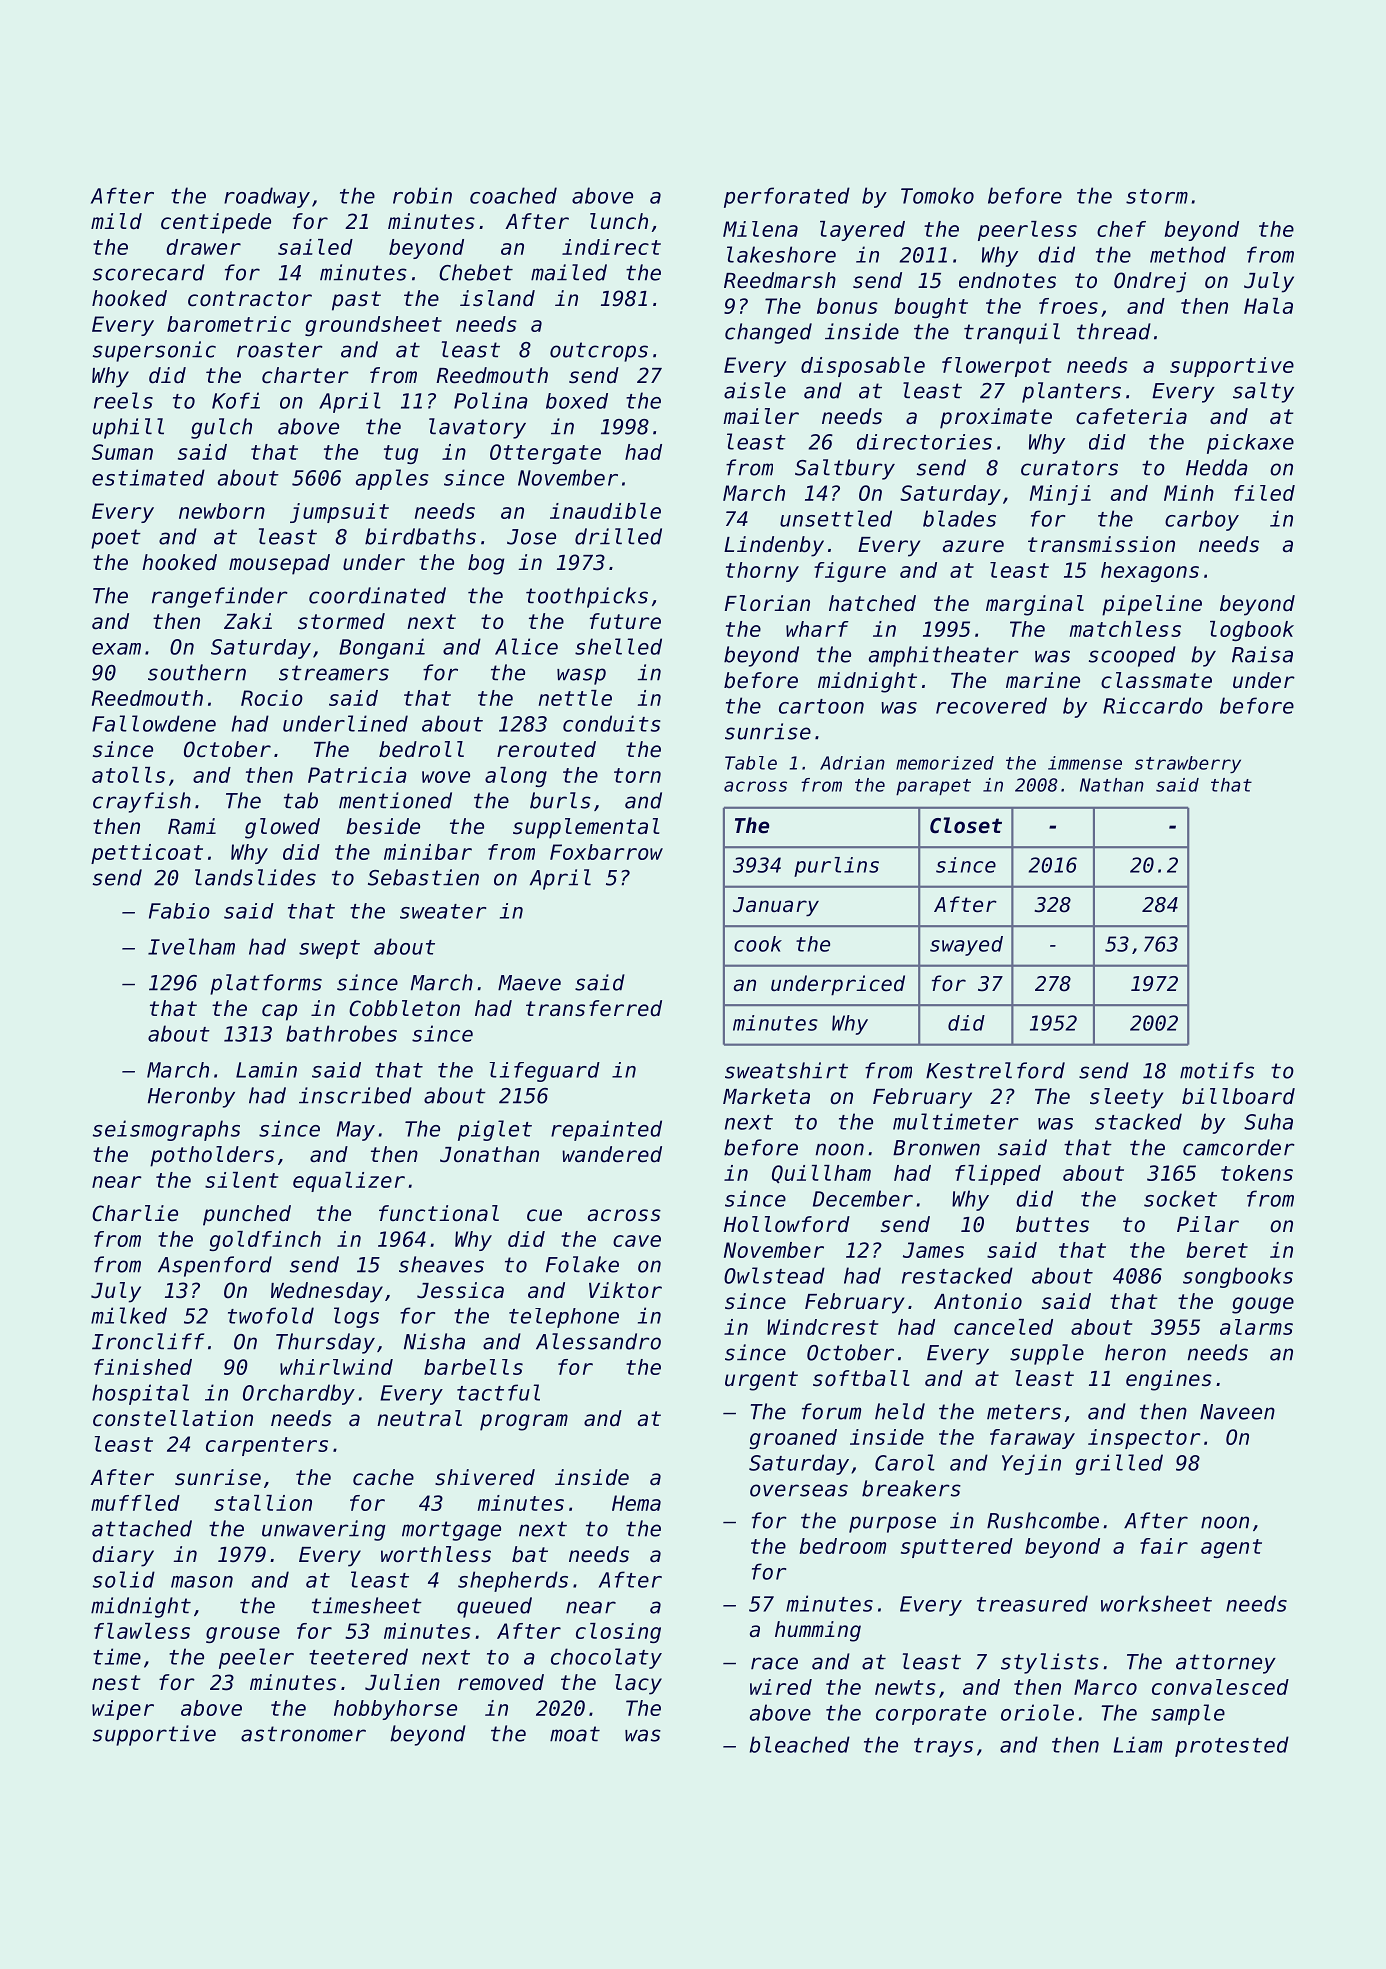 This document has height=1969, width=1386. What do you see at coordinates (936, 1148) in the document?
I see `Bronwen` at bounding box center [936, 1148].
